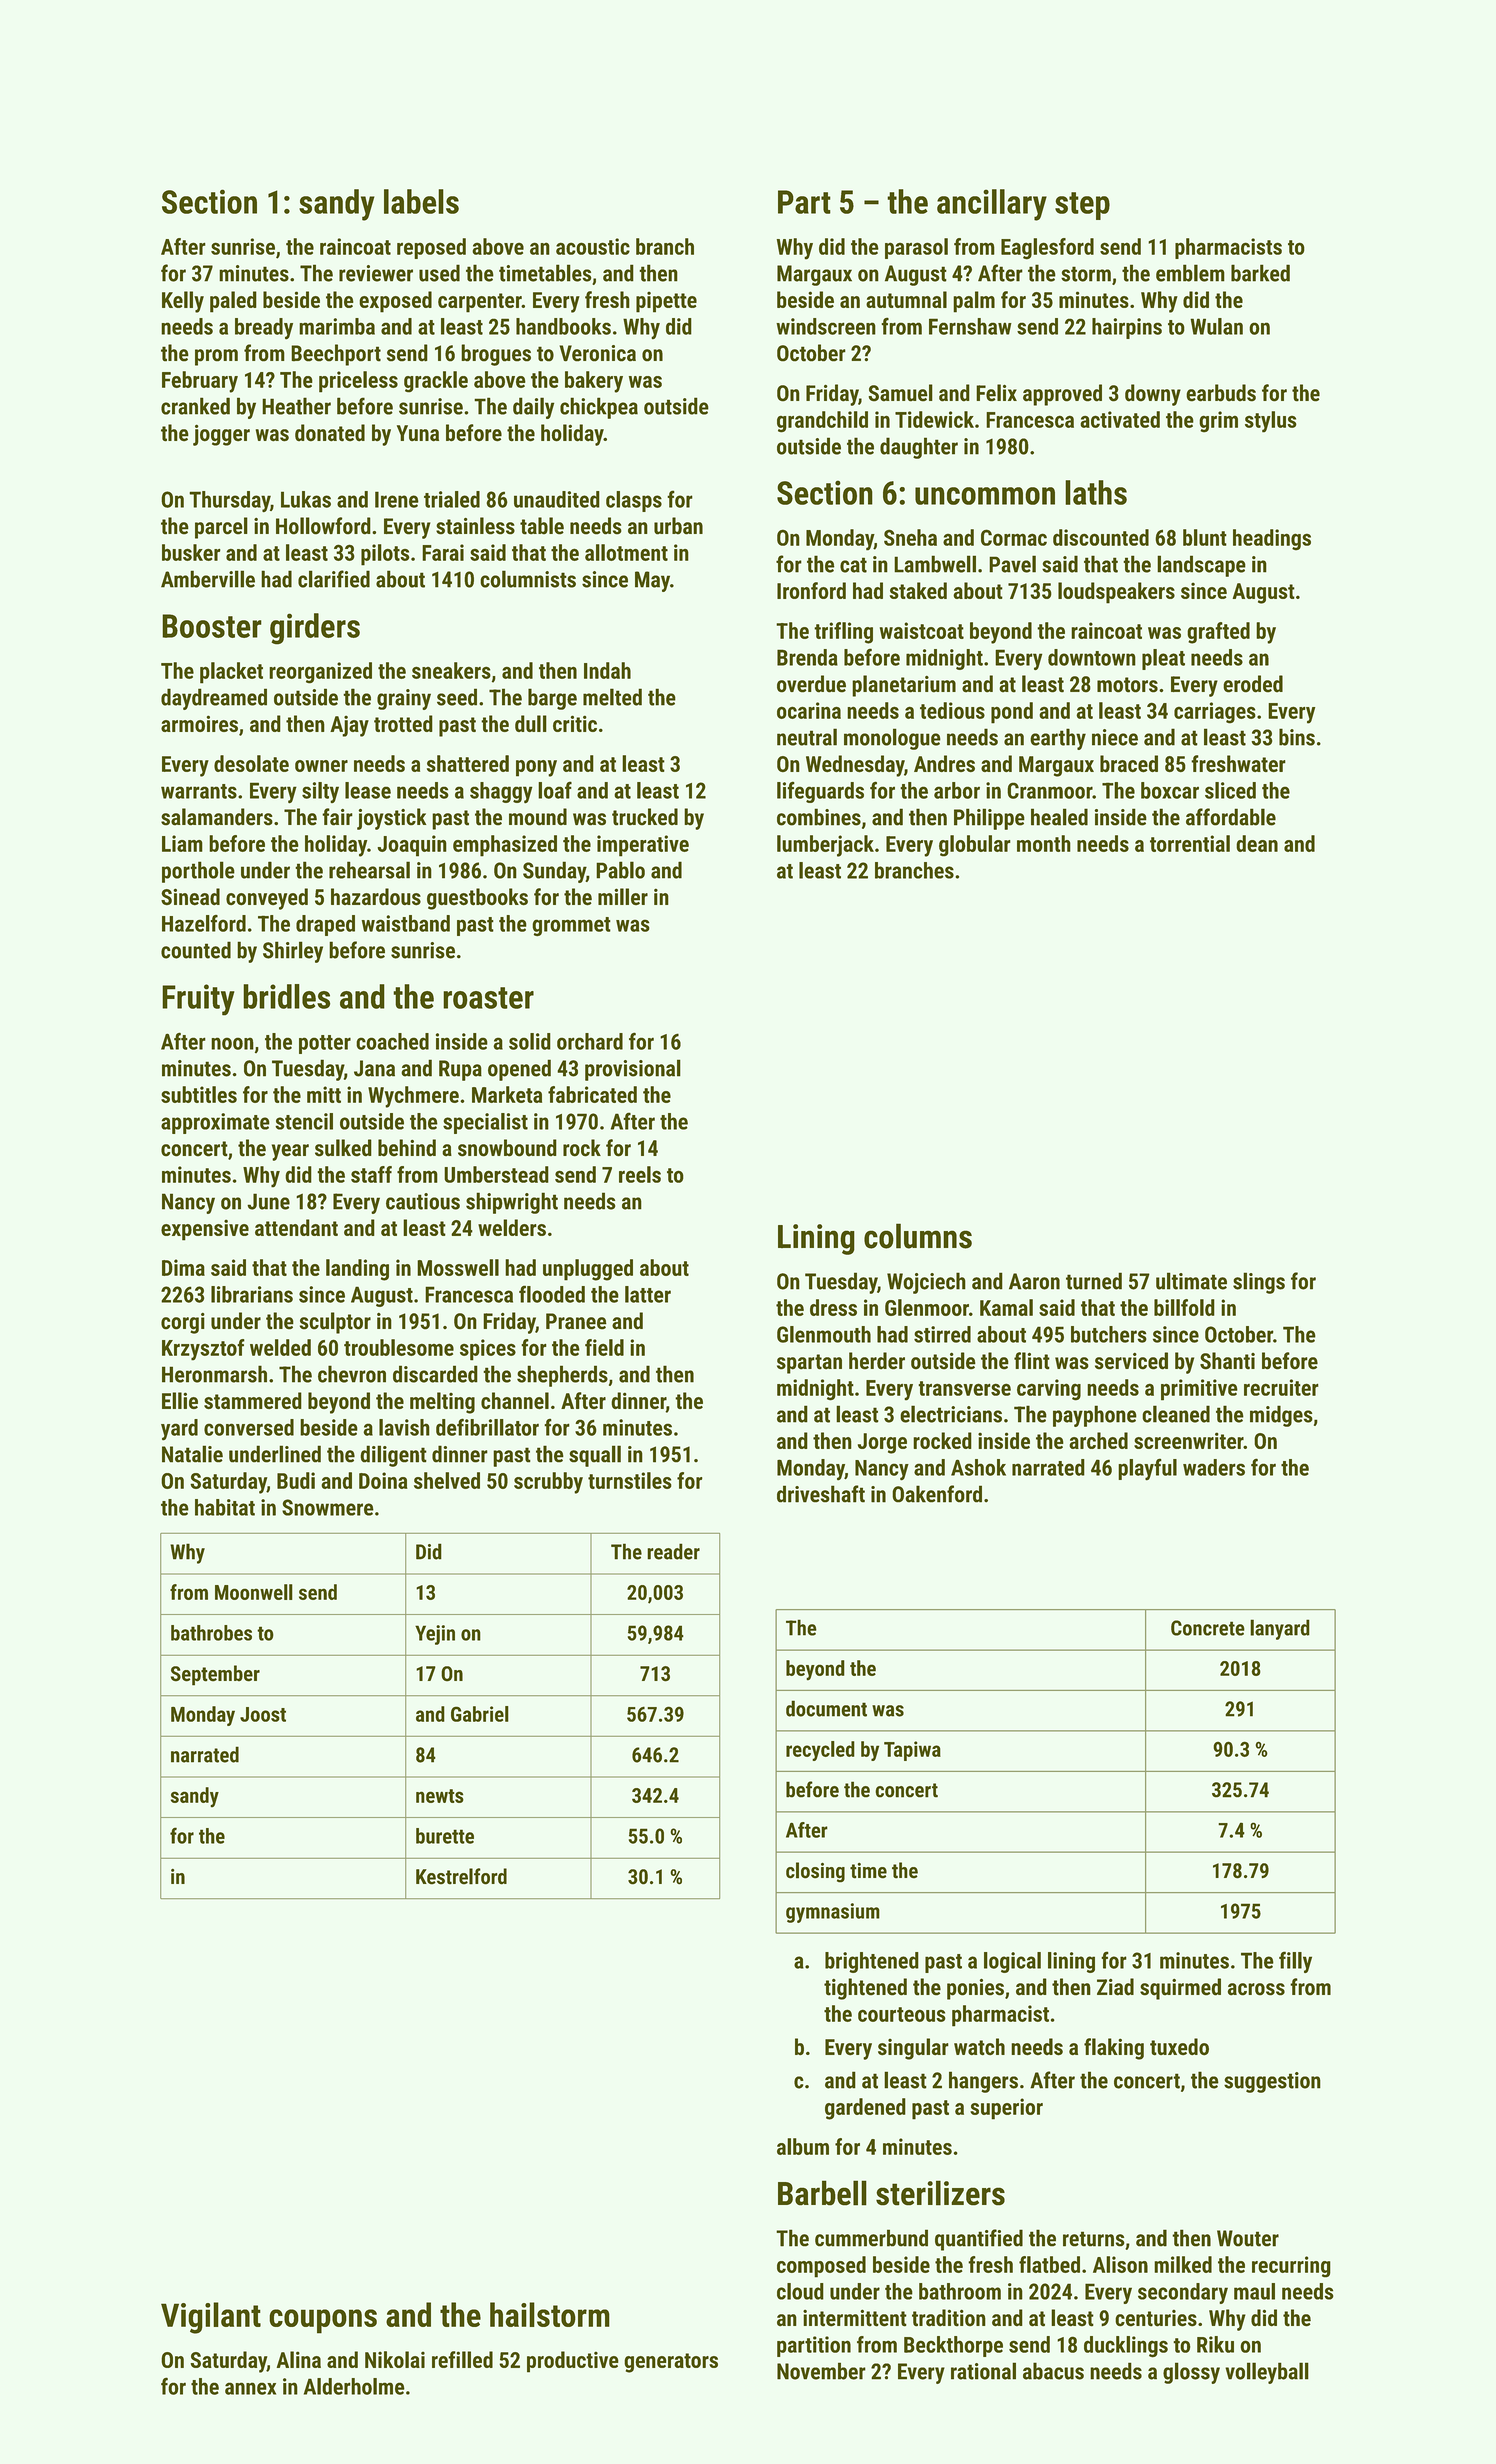  I want to click on paled, so click(233, 302).
